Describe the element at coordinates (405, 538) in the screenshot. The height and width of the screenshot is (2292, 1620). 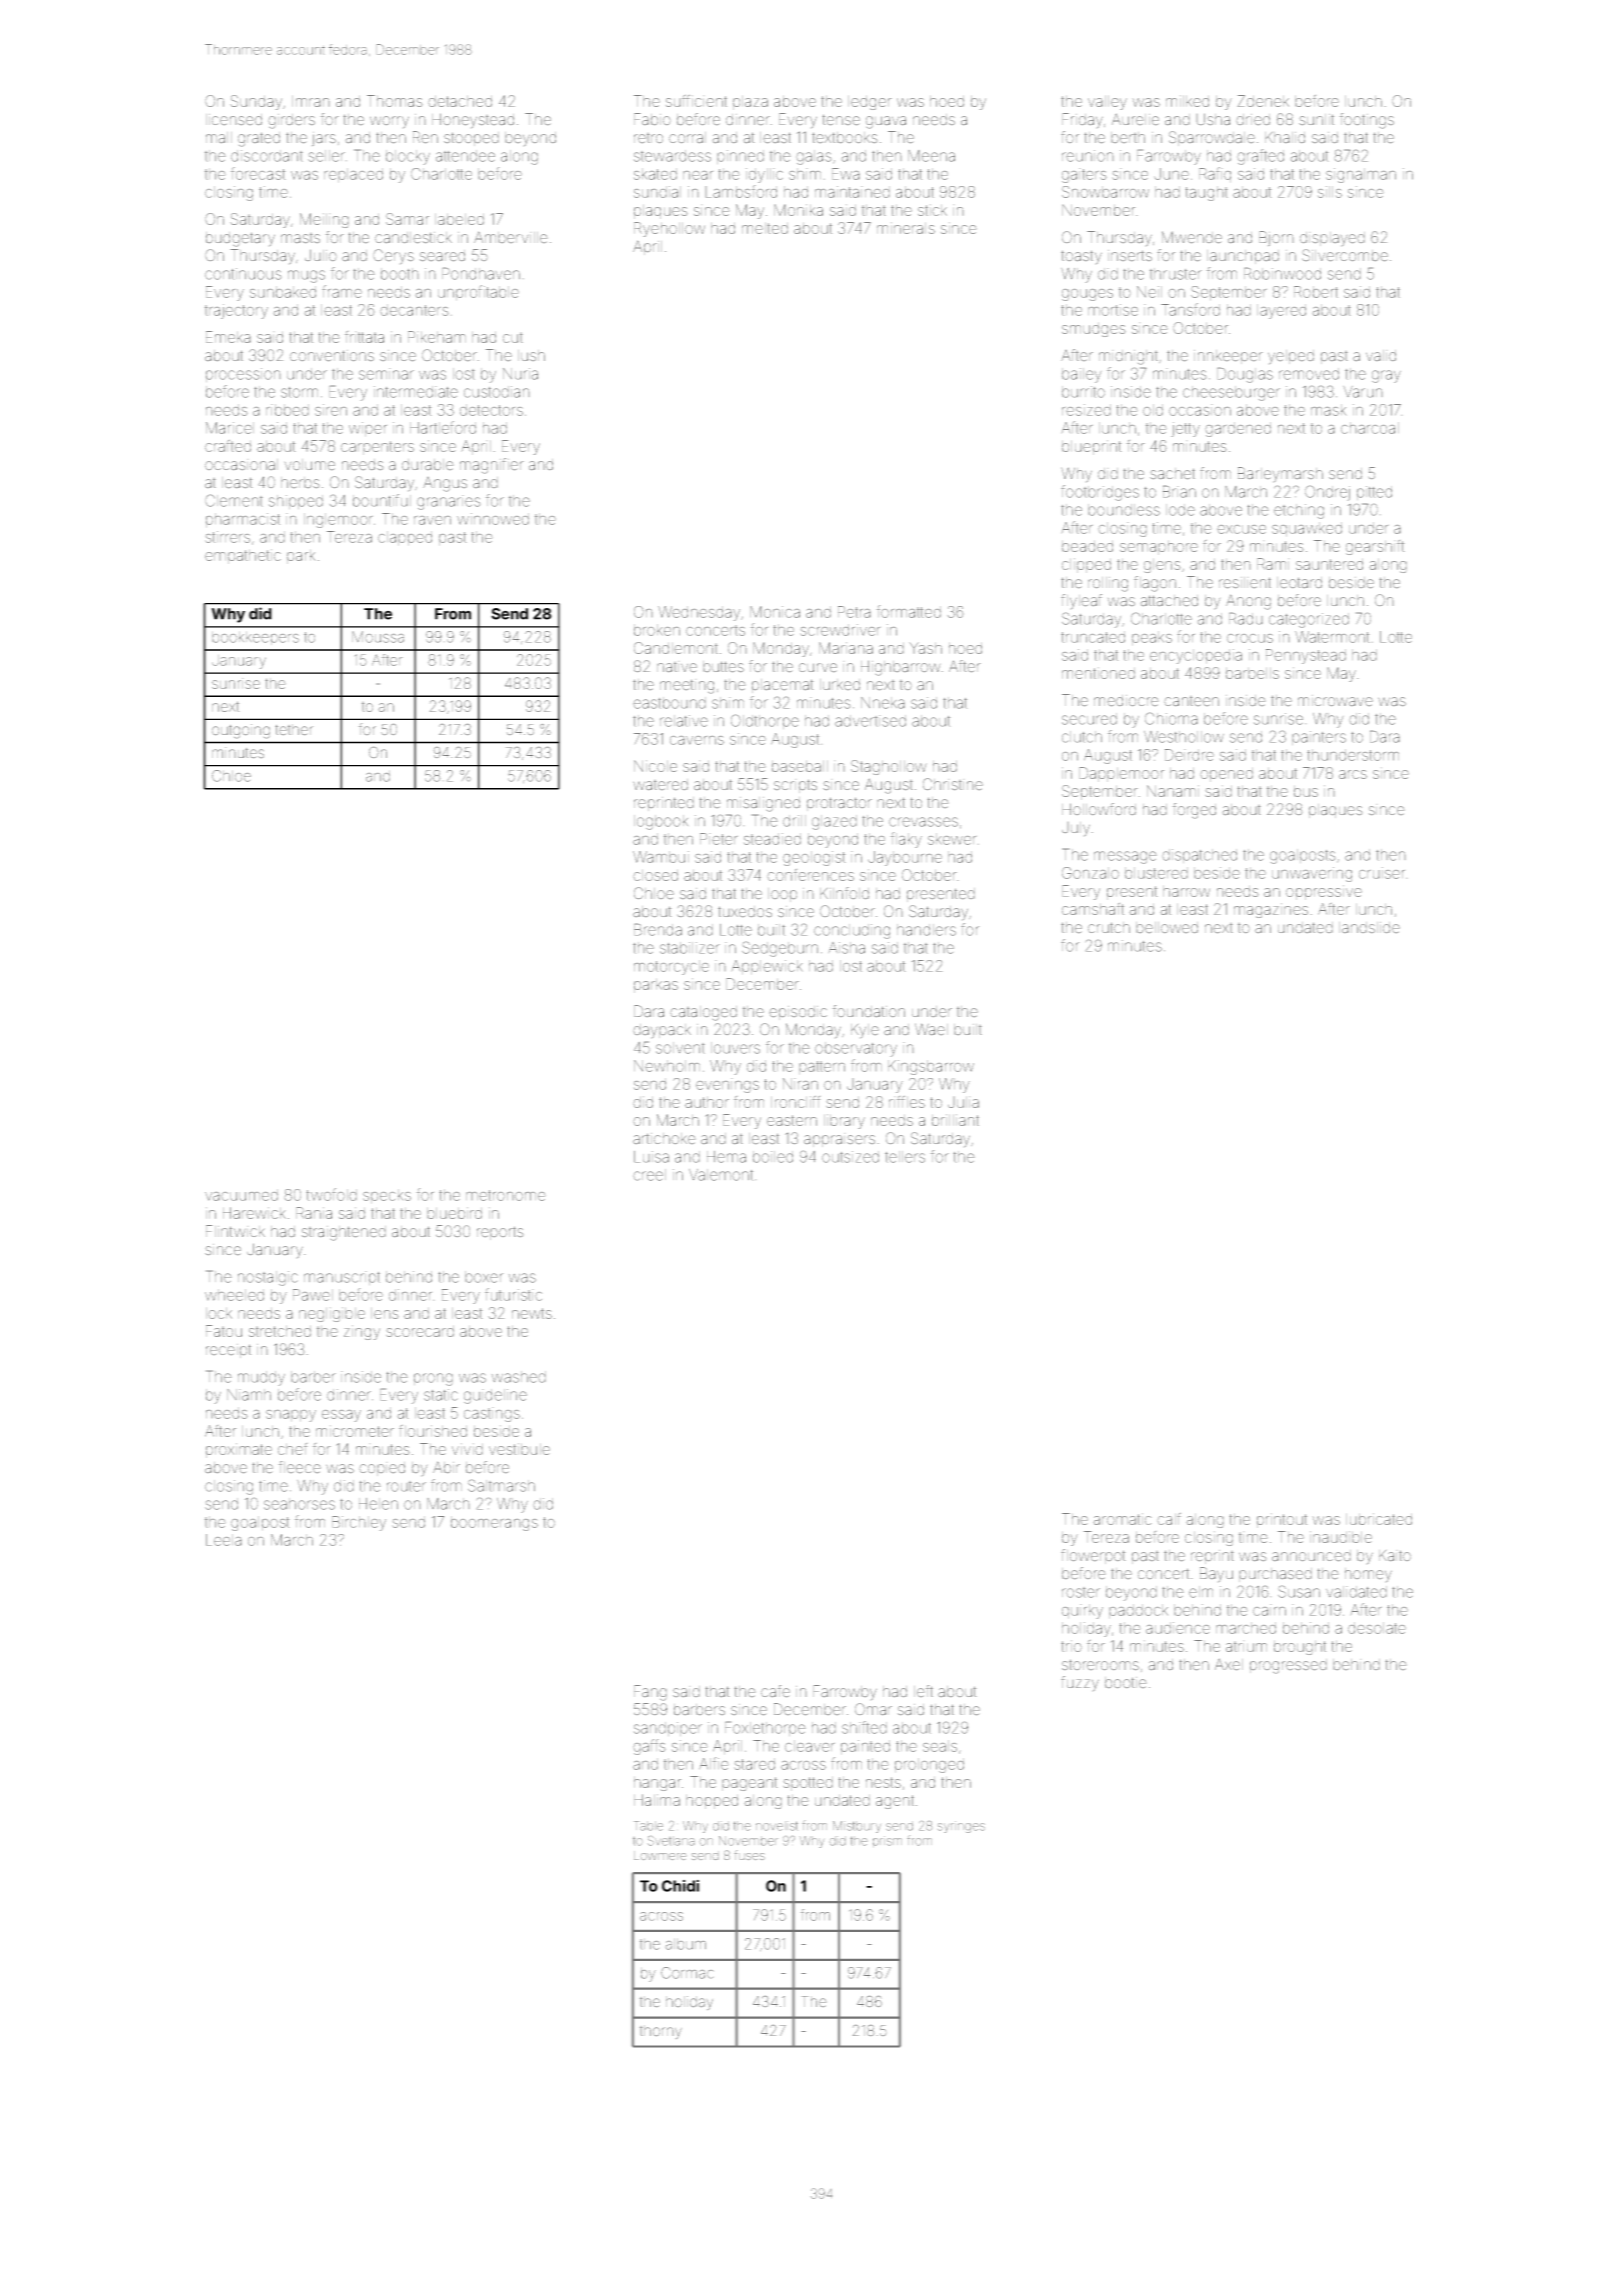
I see `clapped` at that location.
